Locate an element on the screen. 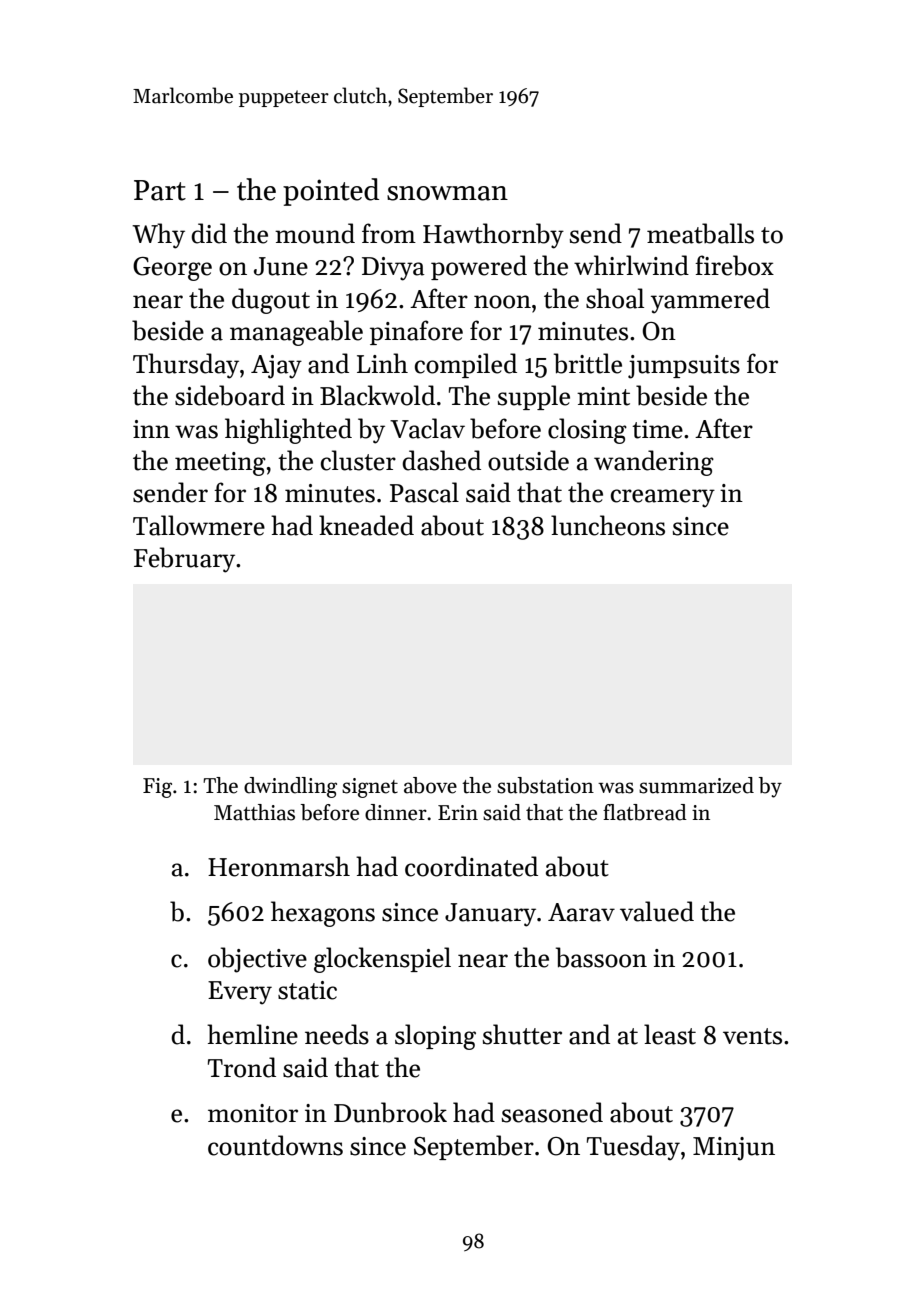 The height and width of the screenshot is (1311, 924). luncheons is located at coordinates (608, 525).
